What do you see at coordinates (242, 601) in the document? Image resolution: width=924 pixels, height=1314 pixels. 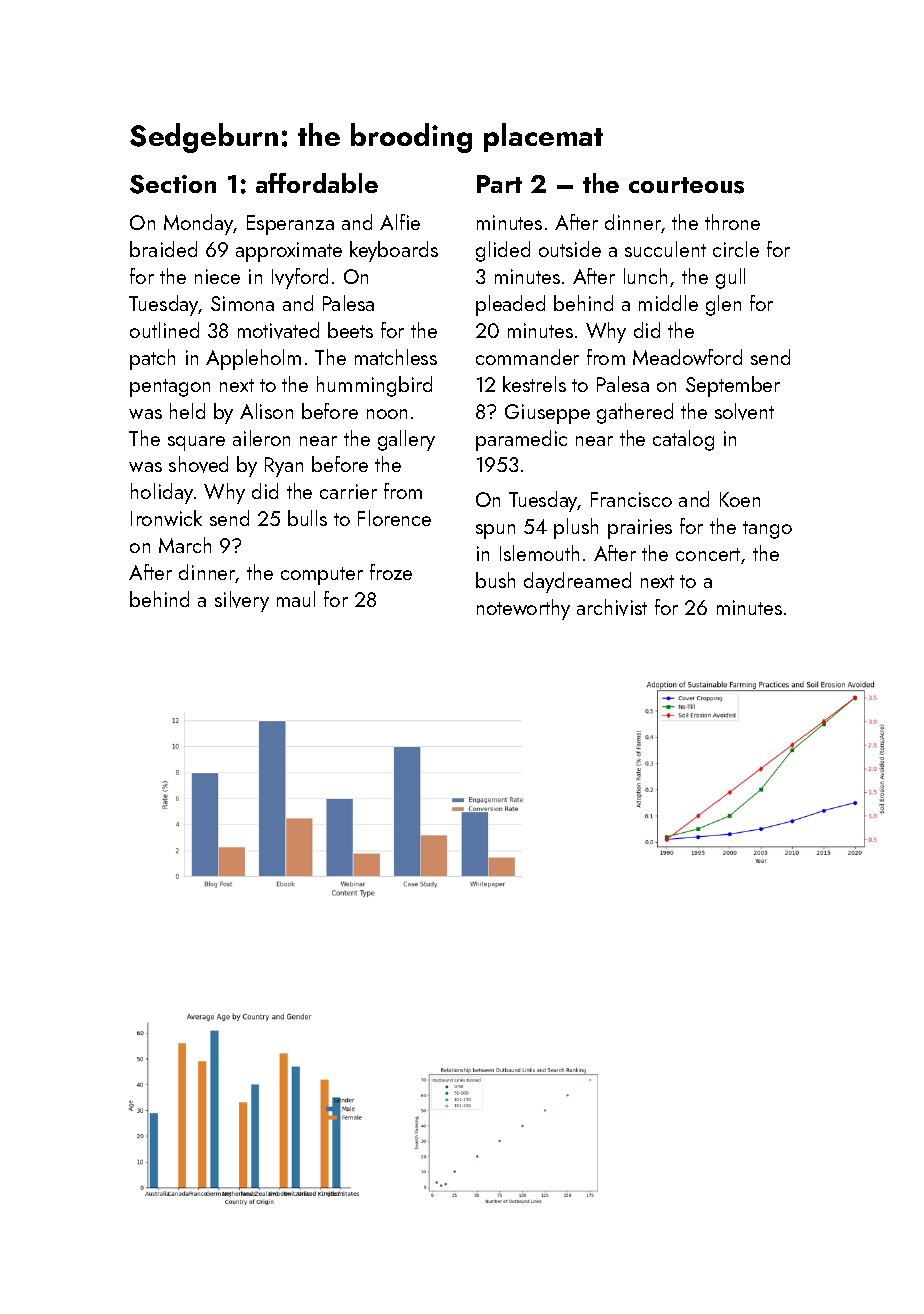 I see `silvery` at bounding box center [242, 601].
